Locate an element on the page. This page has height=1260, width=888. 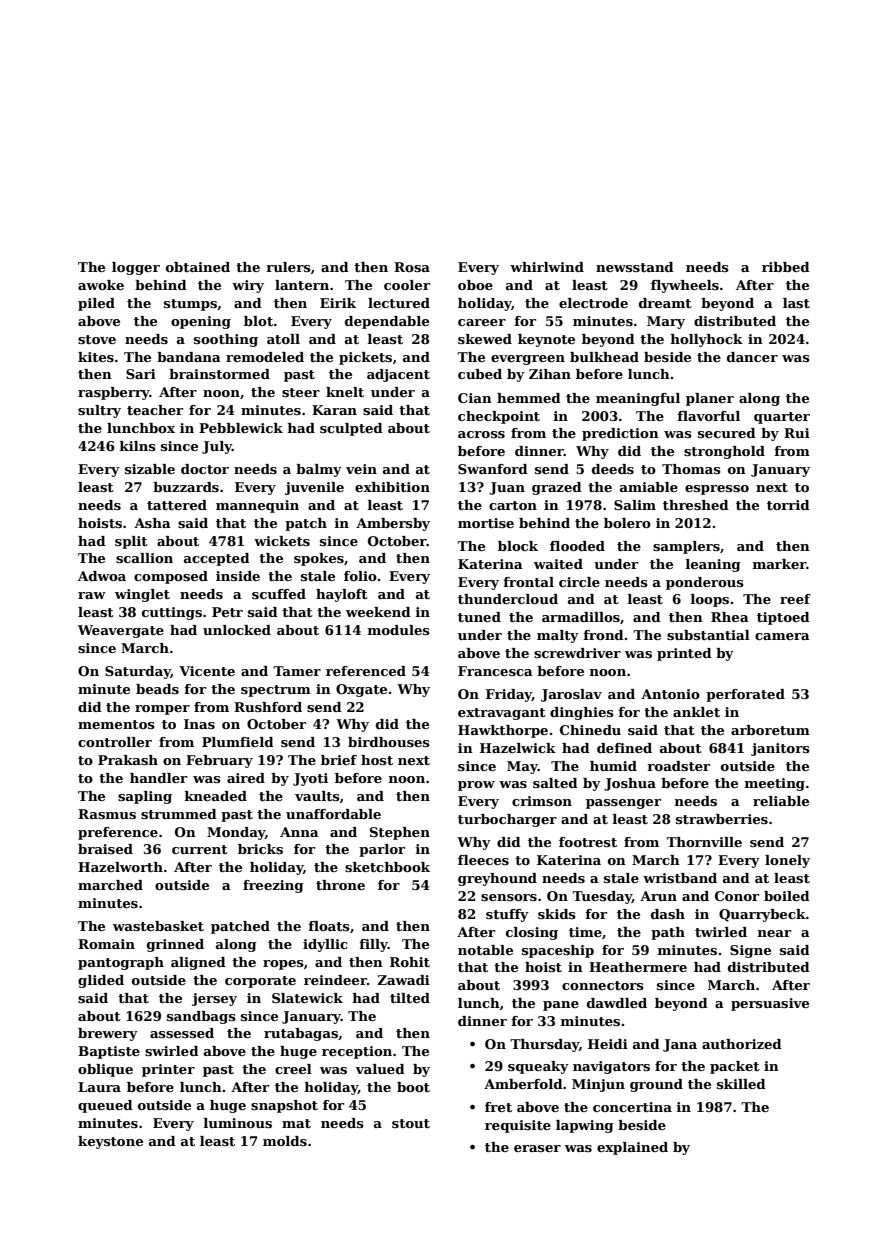
weekend is located at coordinates (378, 612).
